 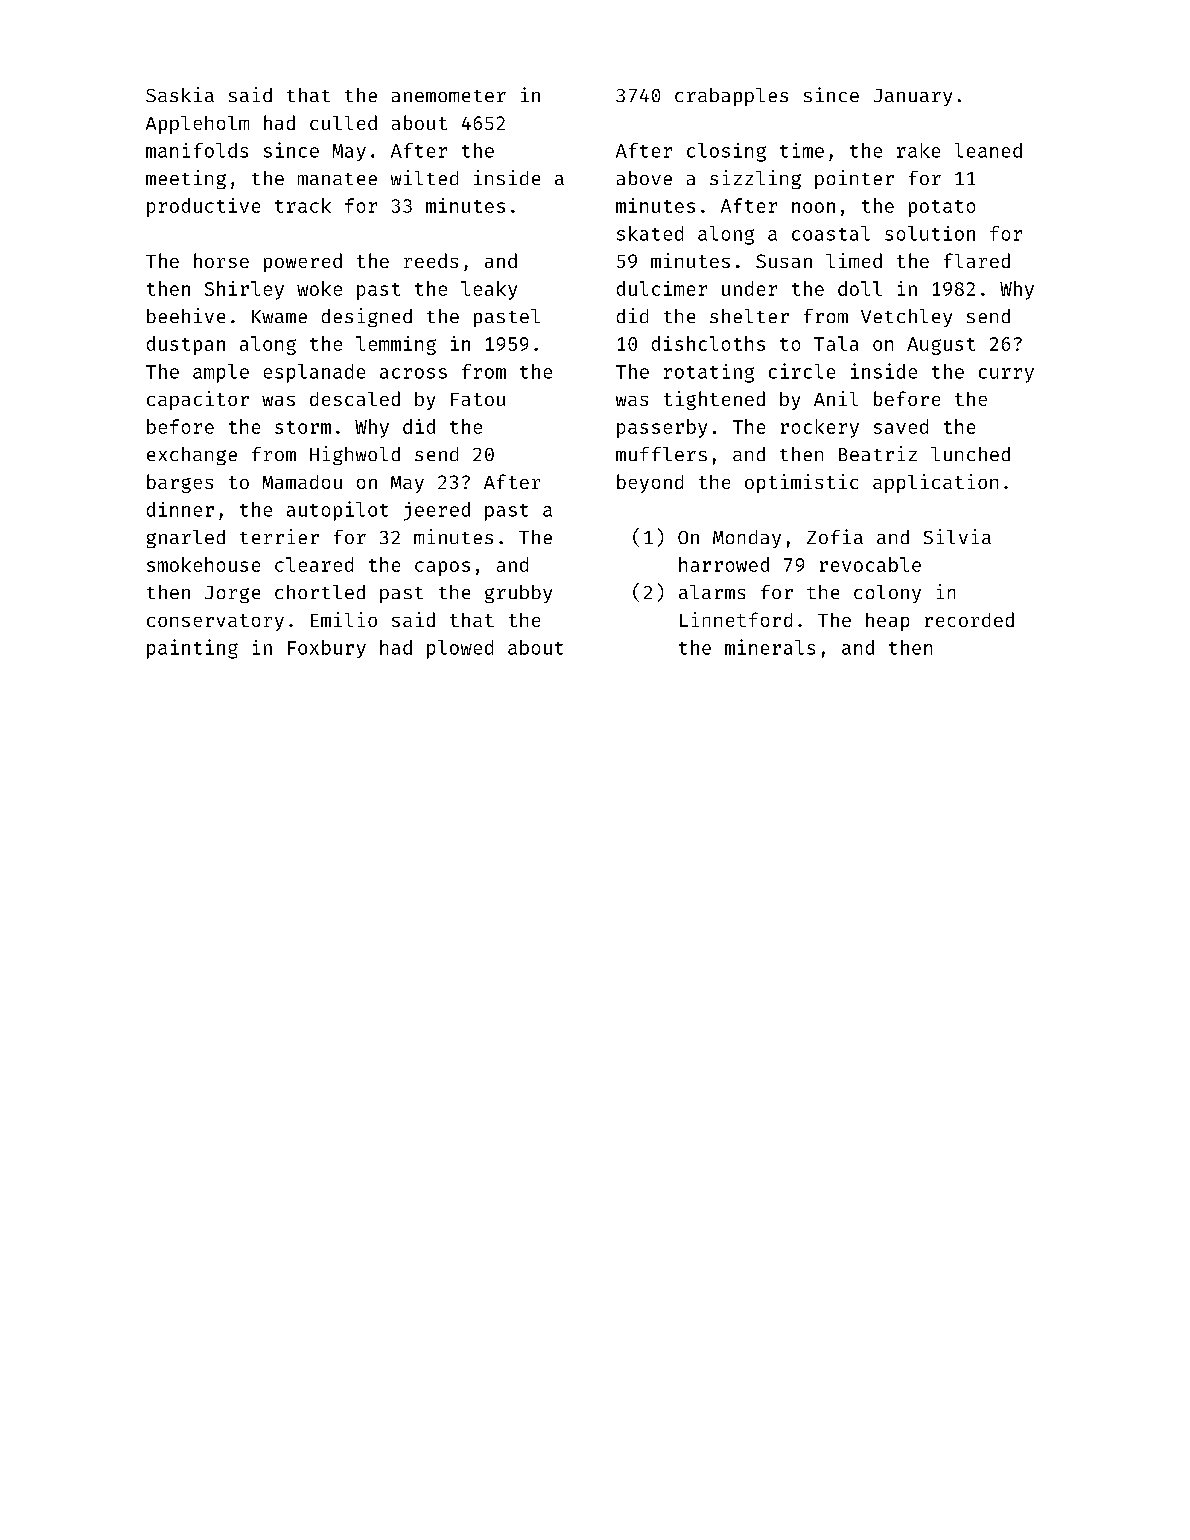 I want to click on terrier, so click(x=279, y=536).
